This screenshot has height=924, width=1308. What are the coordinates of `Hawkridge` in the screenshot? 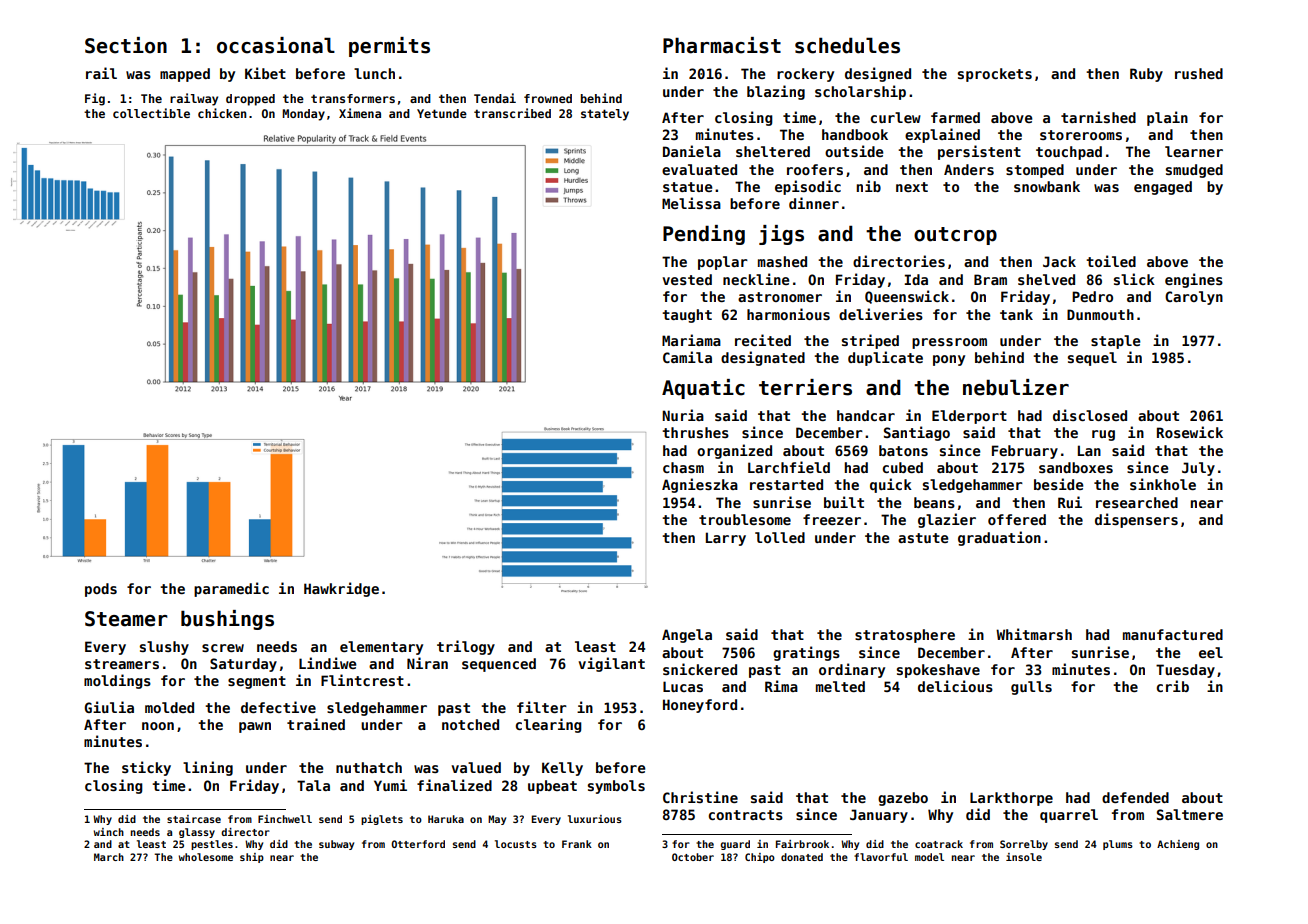 It's located at (341, 589).
